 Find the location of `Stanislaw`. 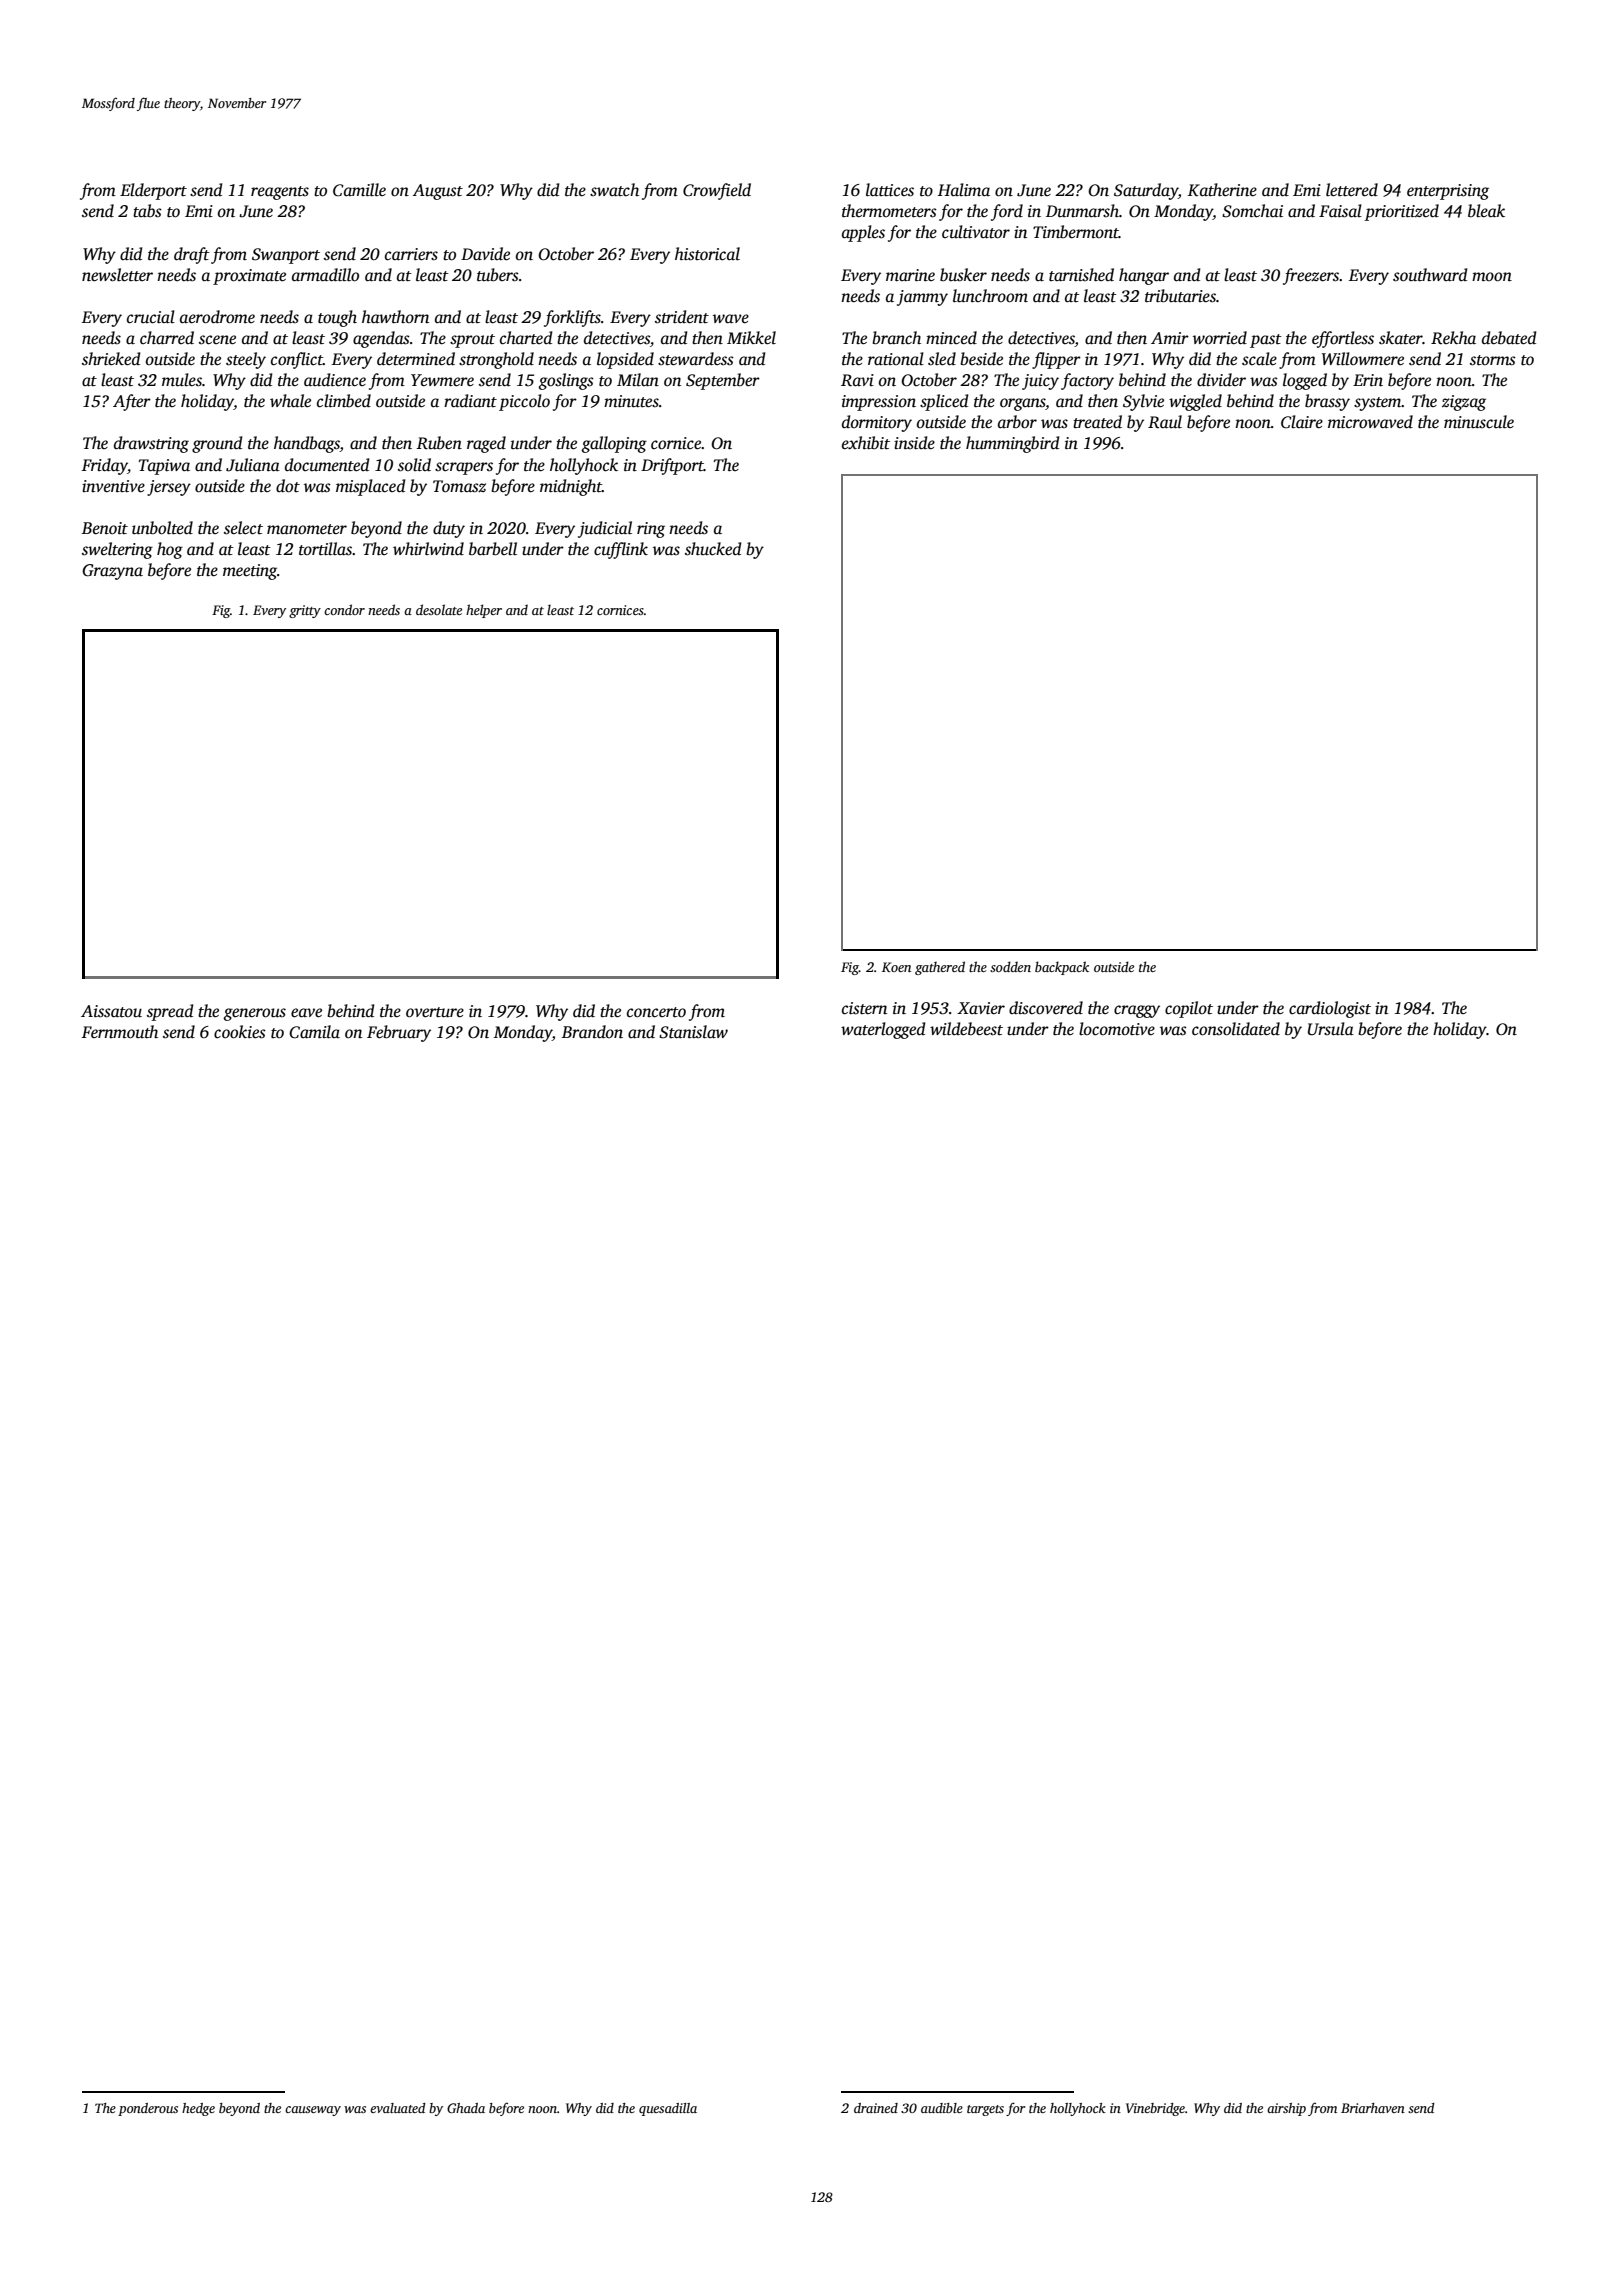

Stanislaw is located at coordinates (693, 1032).
